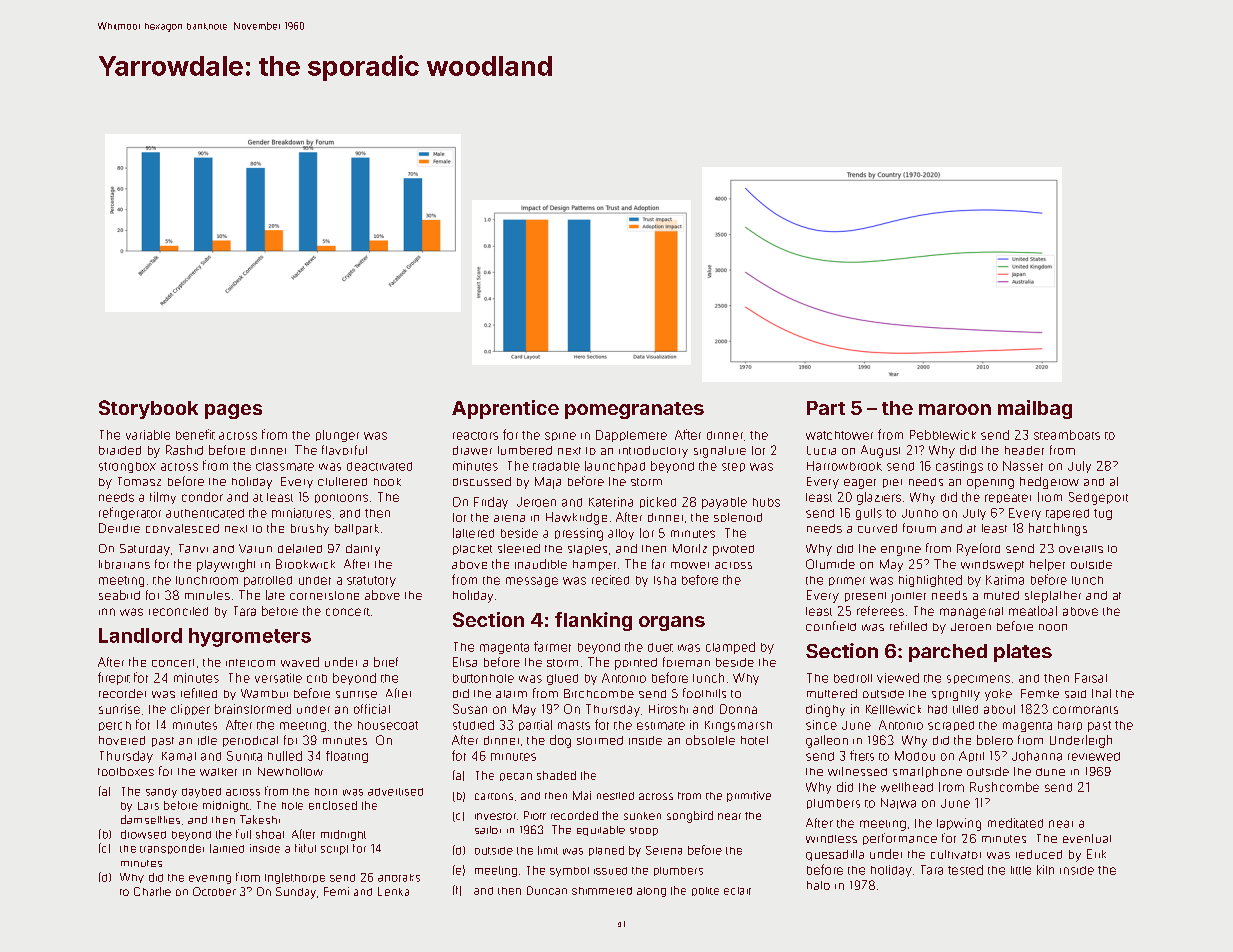 This page has height=952, width=1233. I want to click on engine, so click(901, 551).
